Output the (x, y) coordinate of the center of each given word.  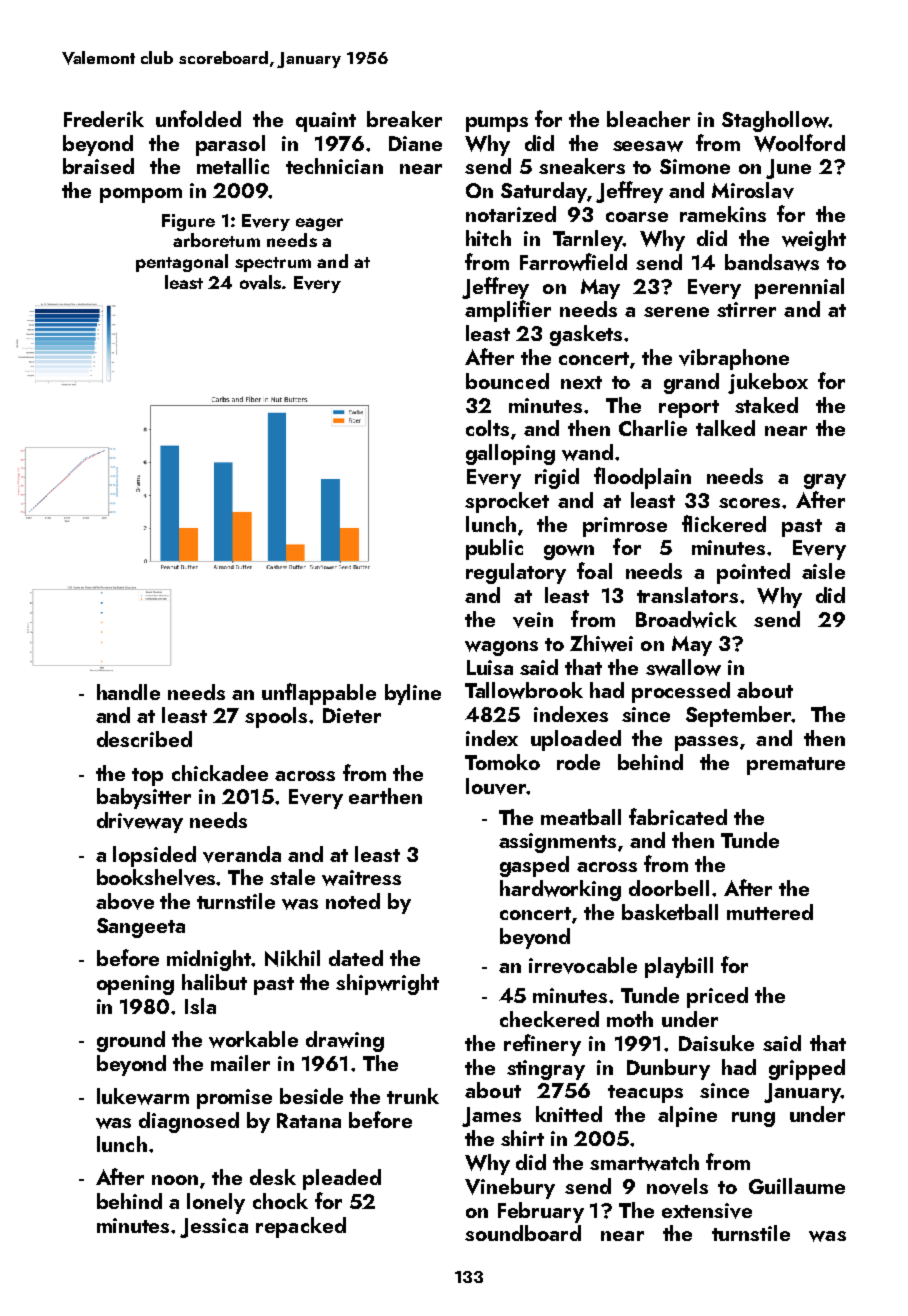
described (144, 739)
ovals (260, 282)
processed (681, 692)
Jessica (214, 1228)
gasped (534, 866)
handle (128, 692)
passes (706, 743)
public (494, 549)
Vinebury (510, 1188)
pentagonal (182, 263)
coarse (637, 217)
